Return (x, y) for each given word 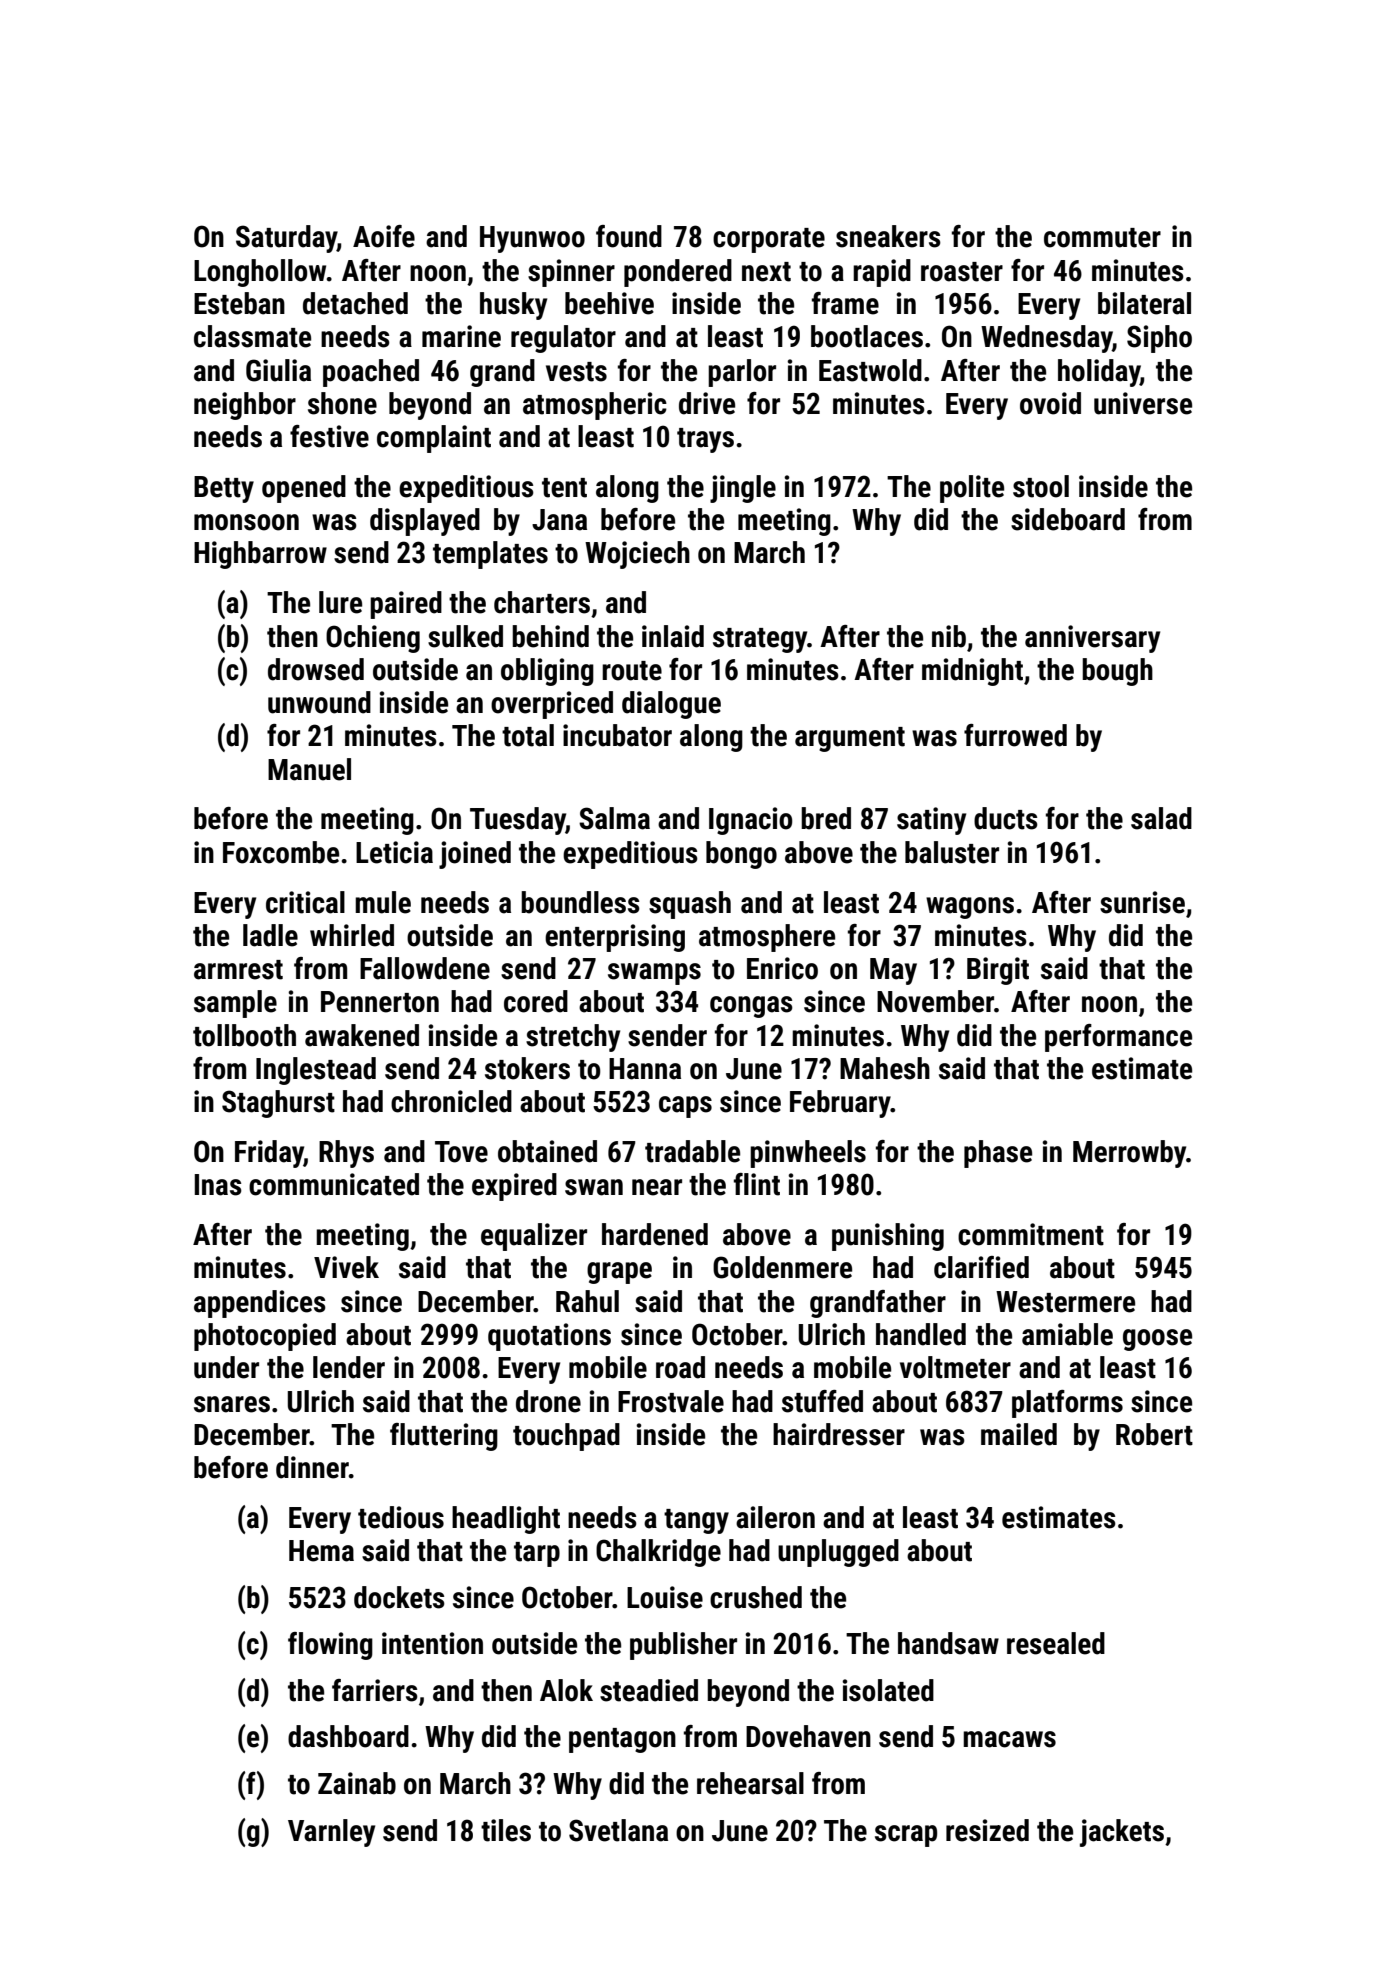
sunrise (1142, 902)
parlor (742, 373)
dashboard (348, 1736)
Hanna (645, 1069)
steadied (649, 1690)
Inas (218, 1185)
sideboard (1068, 519)
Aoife (384, 236)
